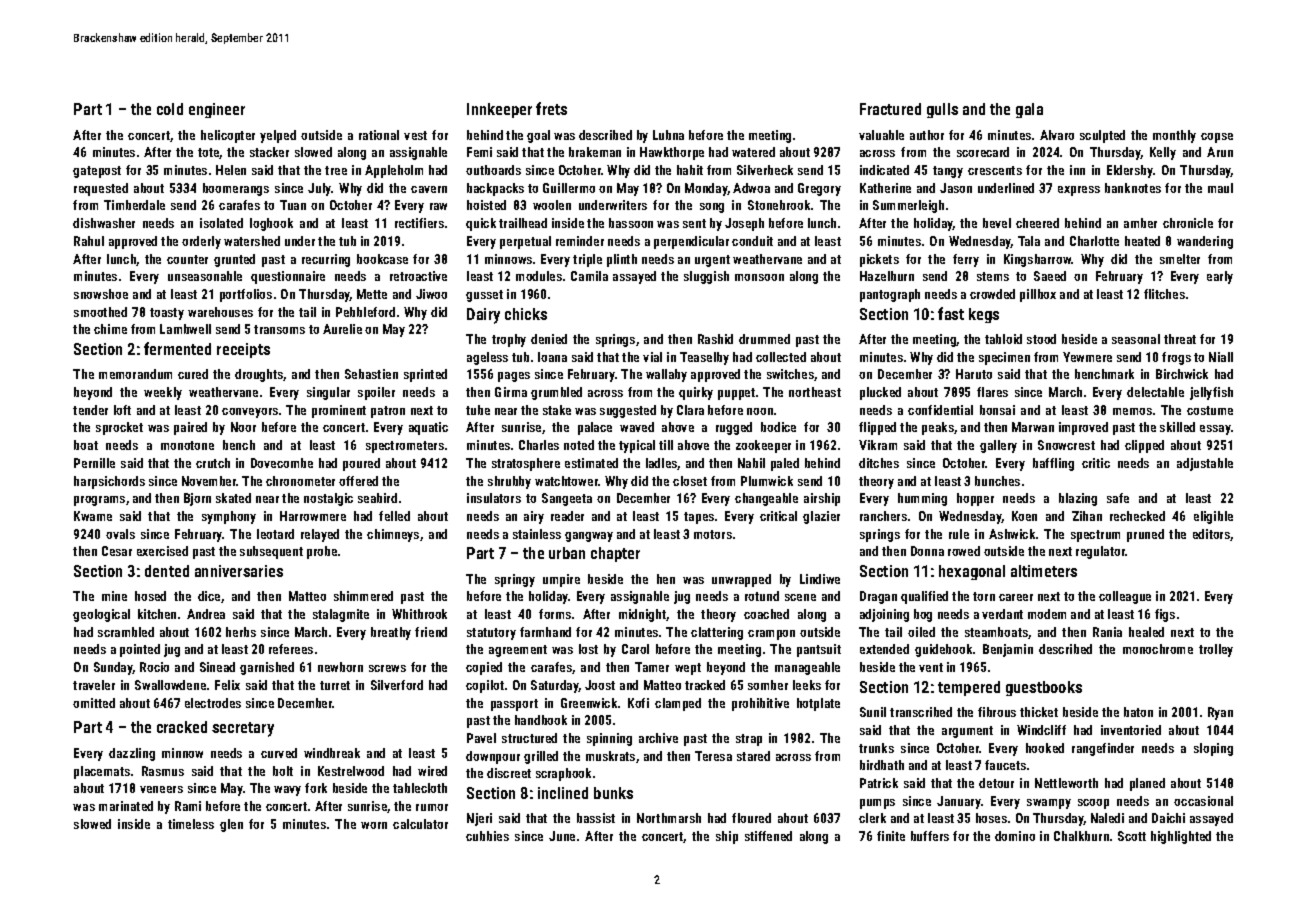  Describe the element at coordinates (90, 410) in the screenshot. I see `tender` at that location.
